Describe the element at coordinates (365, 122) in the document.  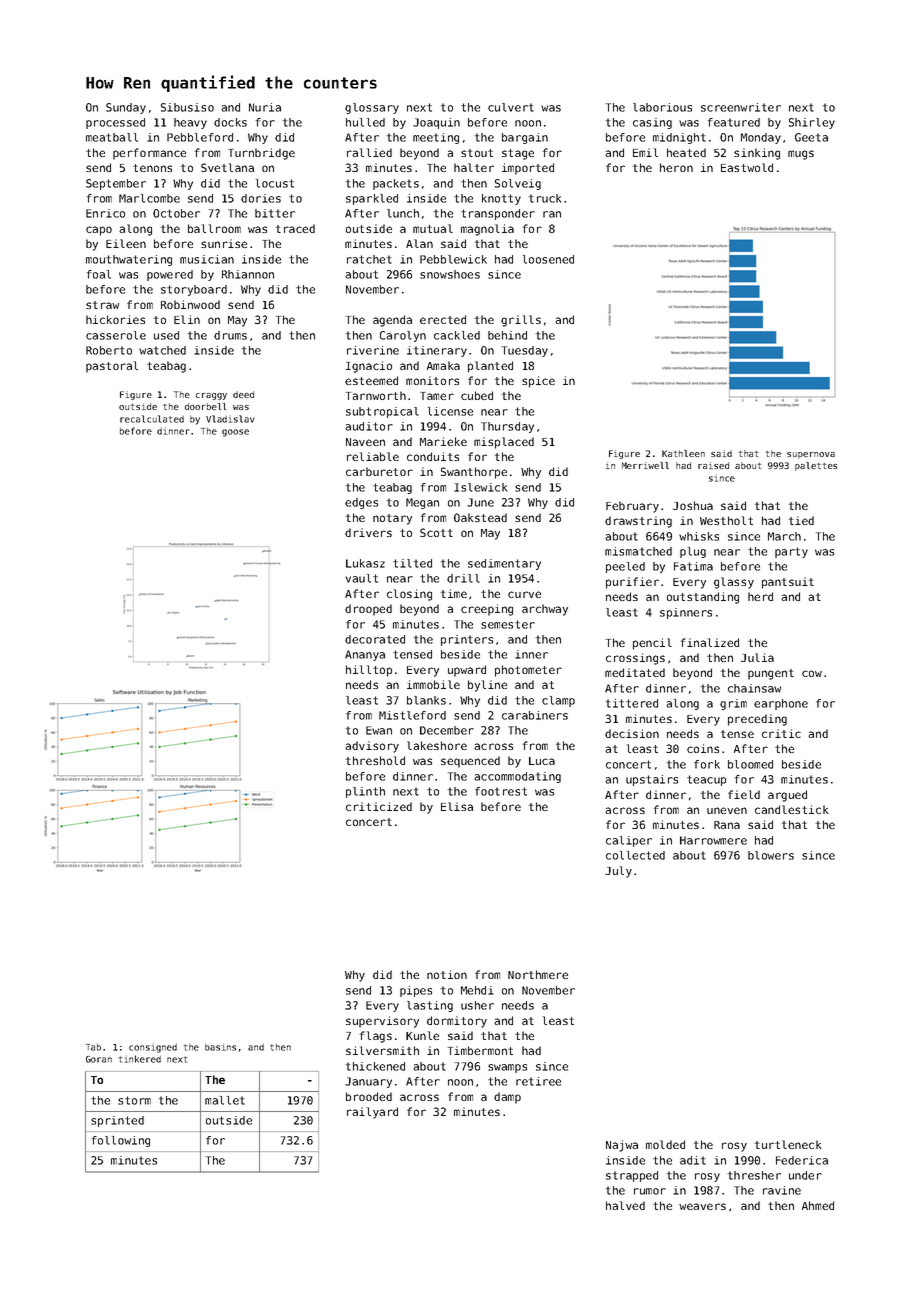
I see `hulled` at that location.
